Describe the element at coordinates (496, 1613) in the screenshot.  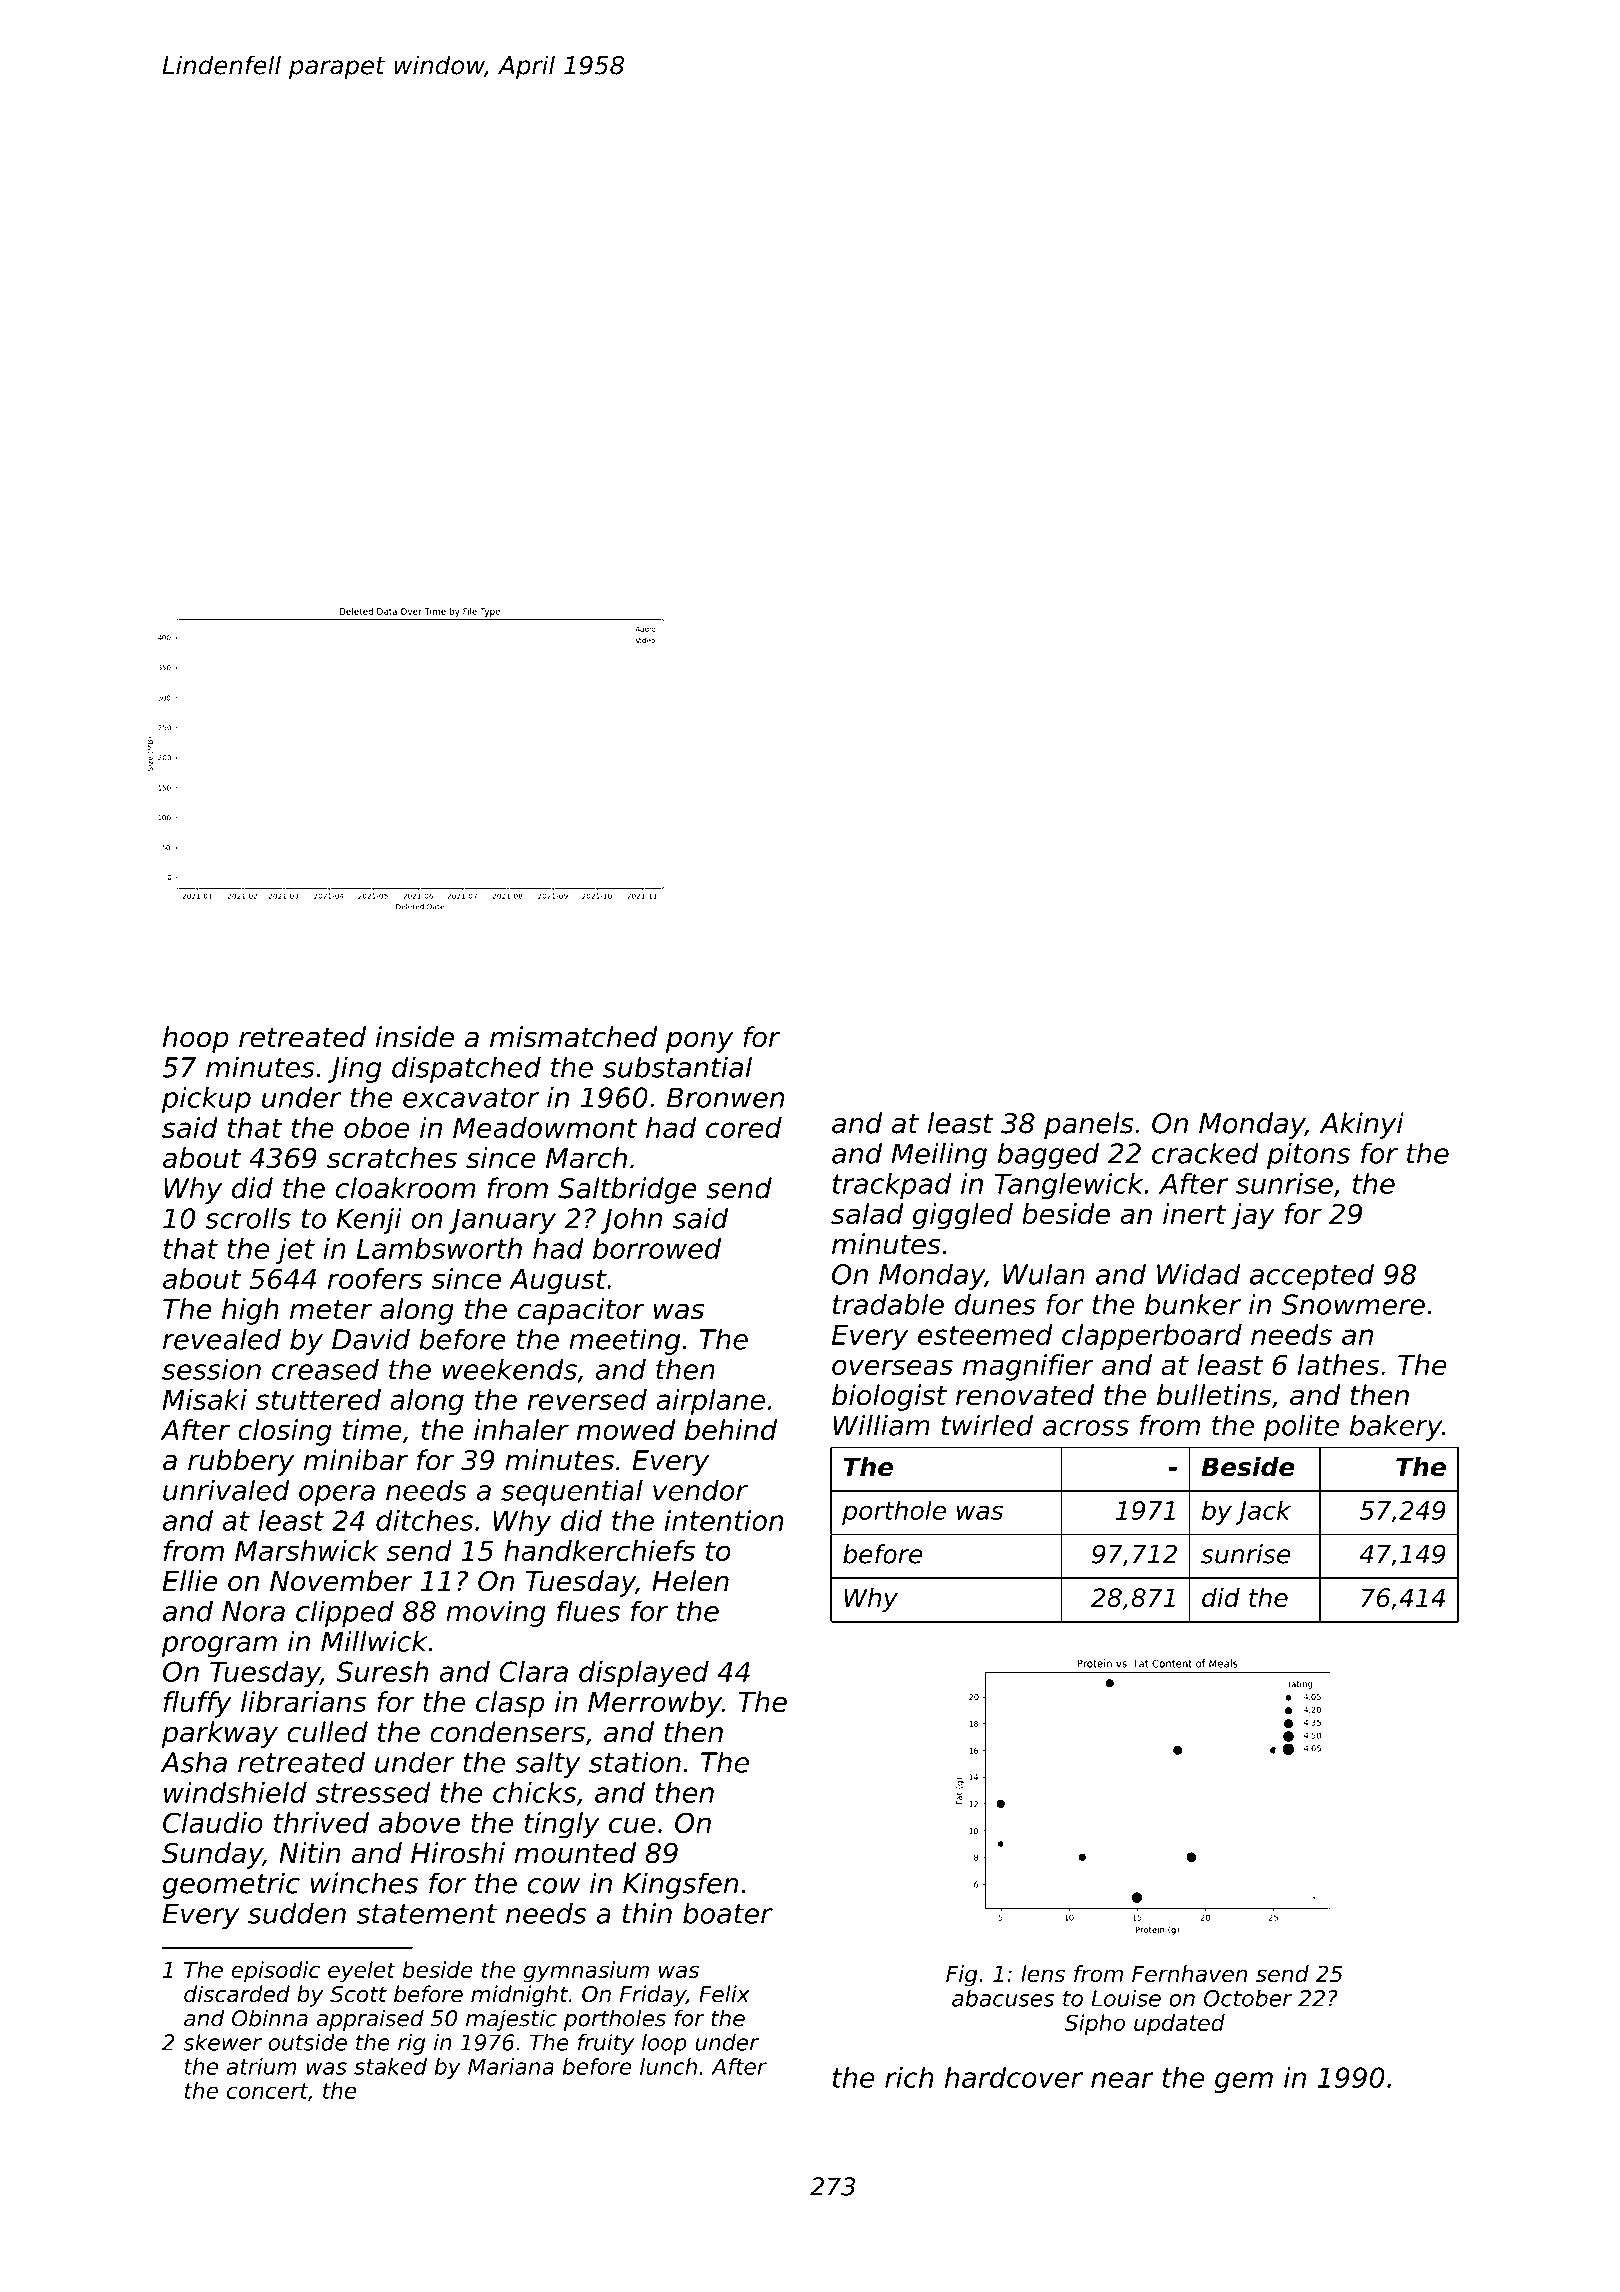
I see `moving` at that location.
